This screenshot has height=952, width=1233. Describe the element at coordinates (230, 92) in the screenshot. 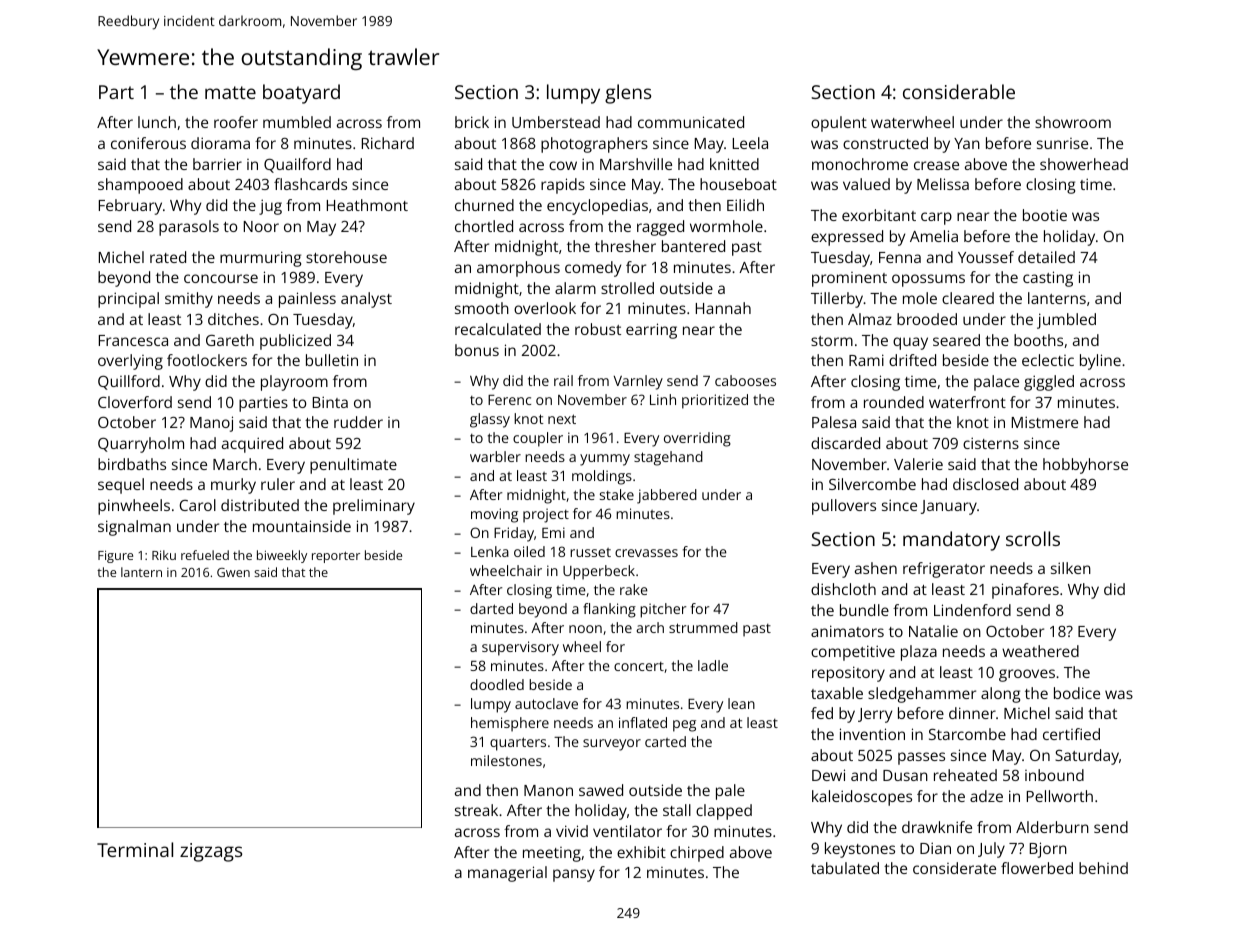

I see `matte` at that location.
